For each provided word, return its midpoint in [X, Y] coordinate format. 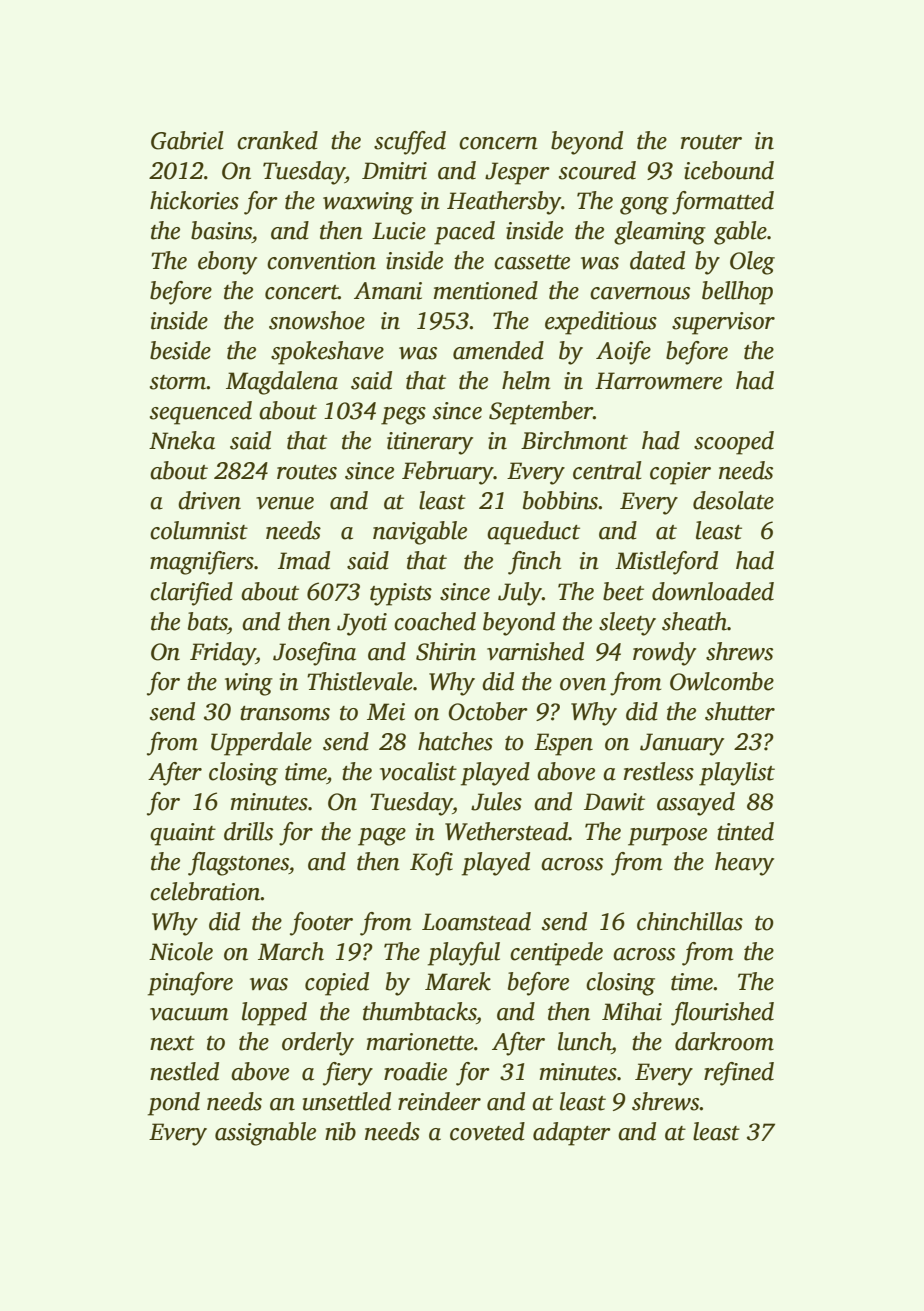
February [448, 473]
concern [498, 143]
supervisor [723, 323]
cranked [277, 140]
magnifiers [202, 563]
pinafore [190, 984]
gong [644, 206]
